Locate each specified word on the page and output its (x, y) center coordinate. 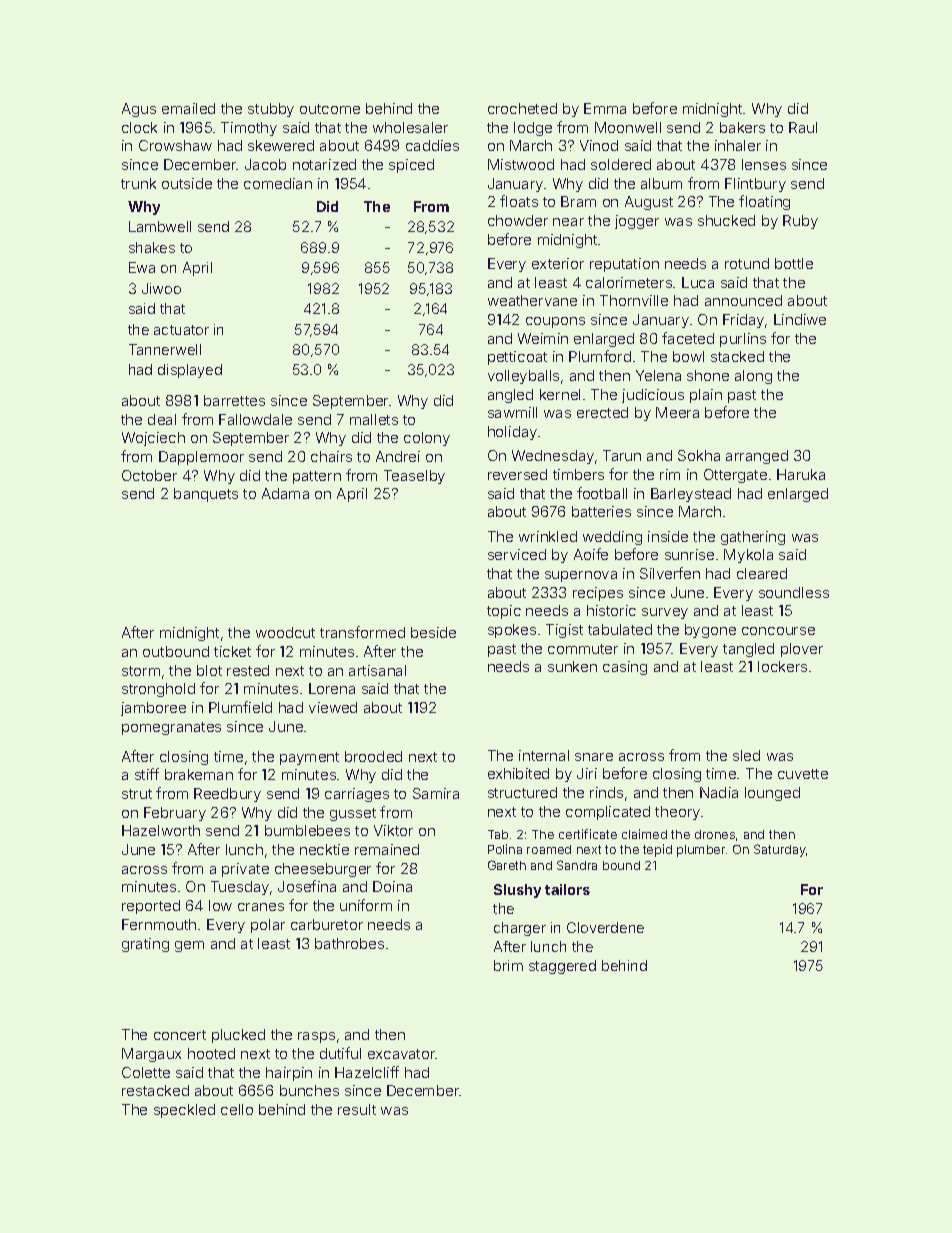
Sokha (699, 455)
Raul (803, 127)
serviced (517, 554)
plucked (238, 1036)
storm (141, 671)
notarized (324, 164)
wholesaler (410, 127)
